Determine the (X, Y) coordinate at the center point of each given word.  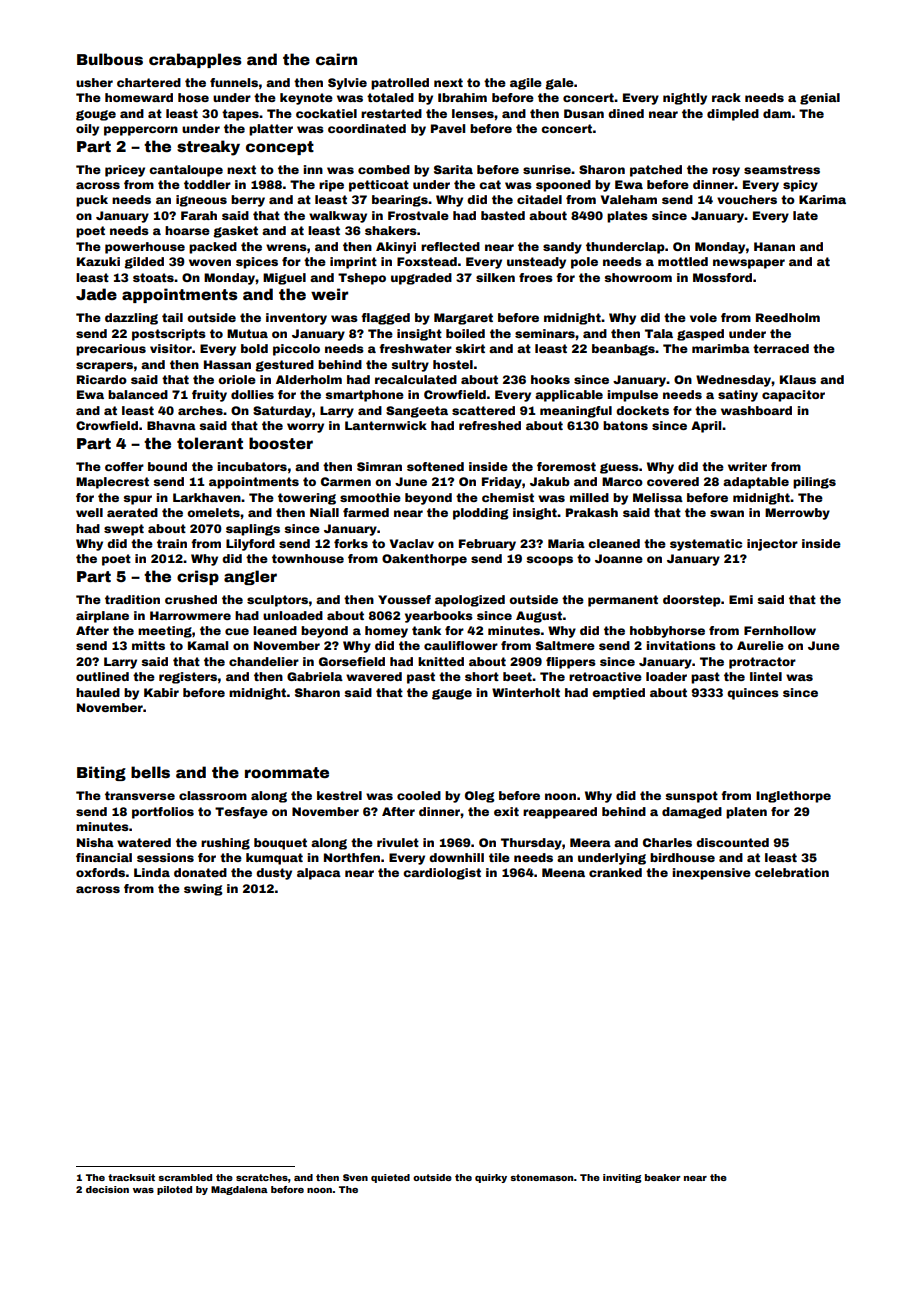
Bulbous (110, 59)
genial (820, 99)
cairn (336, 59)
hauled (98, 692)
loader (666, 676)
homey (386, 632)
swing (203, 890)
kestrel (339, 795)
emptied (618, 694)
